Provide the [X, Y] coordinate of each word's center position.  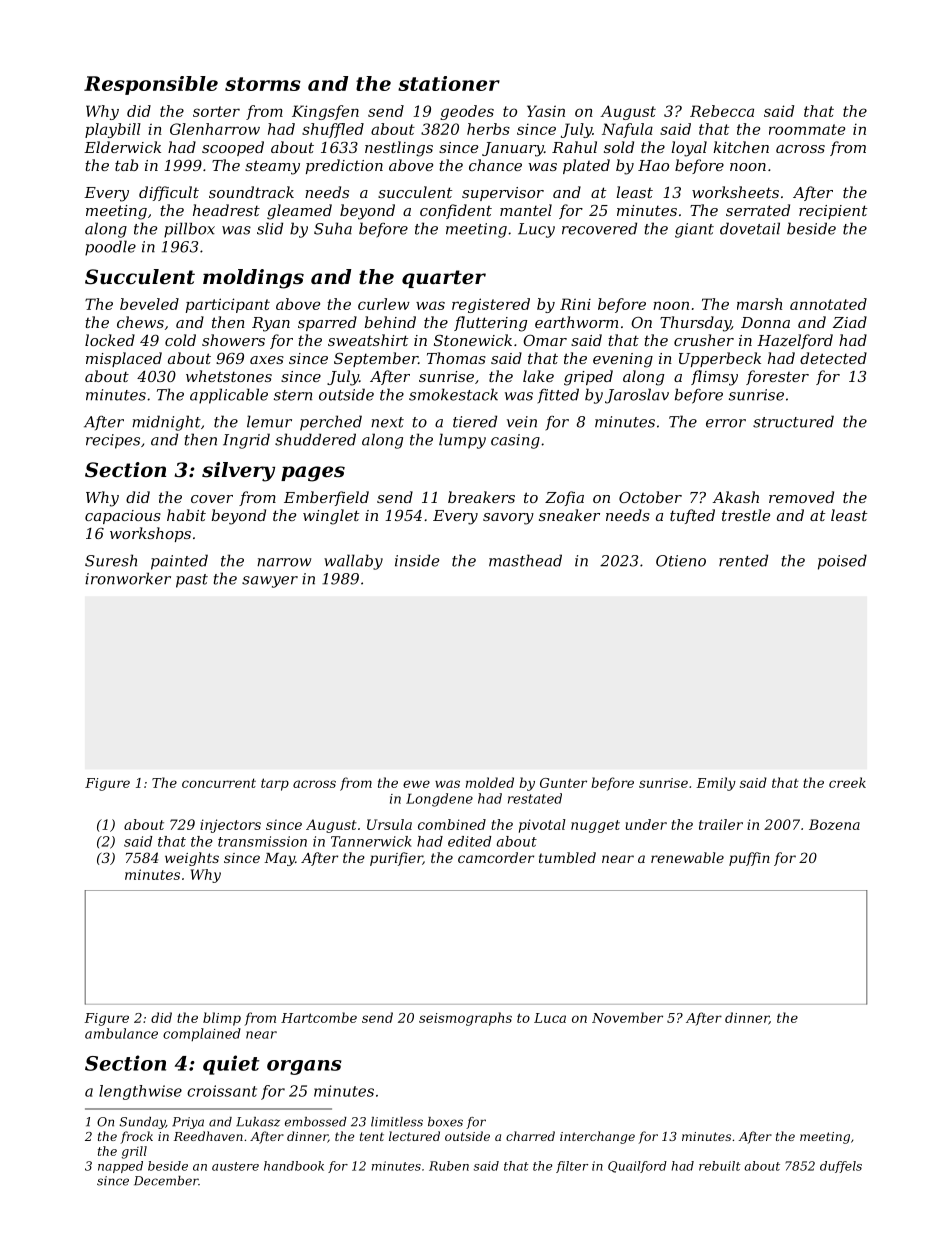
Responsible [151, 85]
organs [304, 1067]
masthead [525, 560]
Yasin [546, 111]
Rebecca [722, 111]
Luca [550, 1018]
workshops [150, 534]
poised [842, 562]
